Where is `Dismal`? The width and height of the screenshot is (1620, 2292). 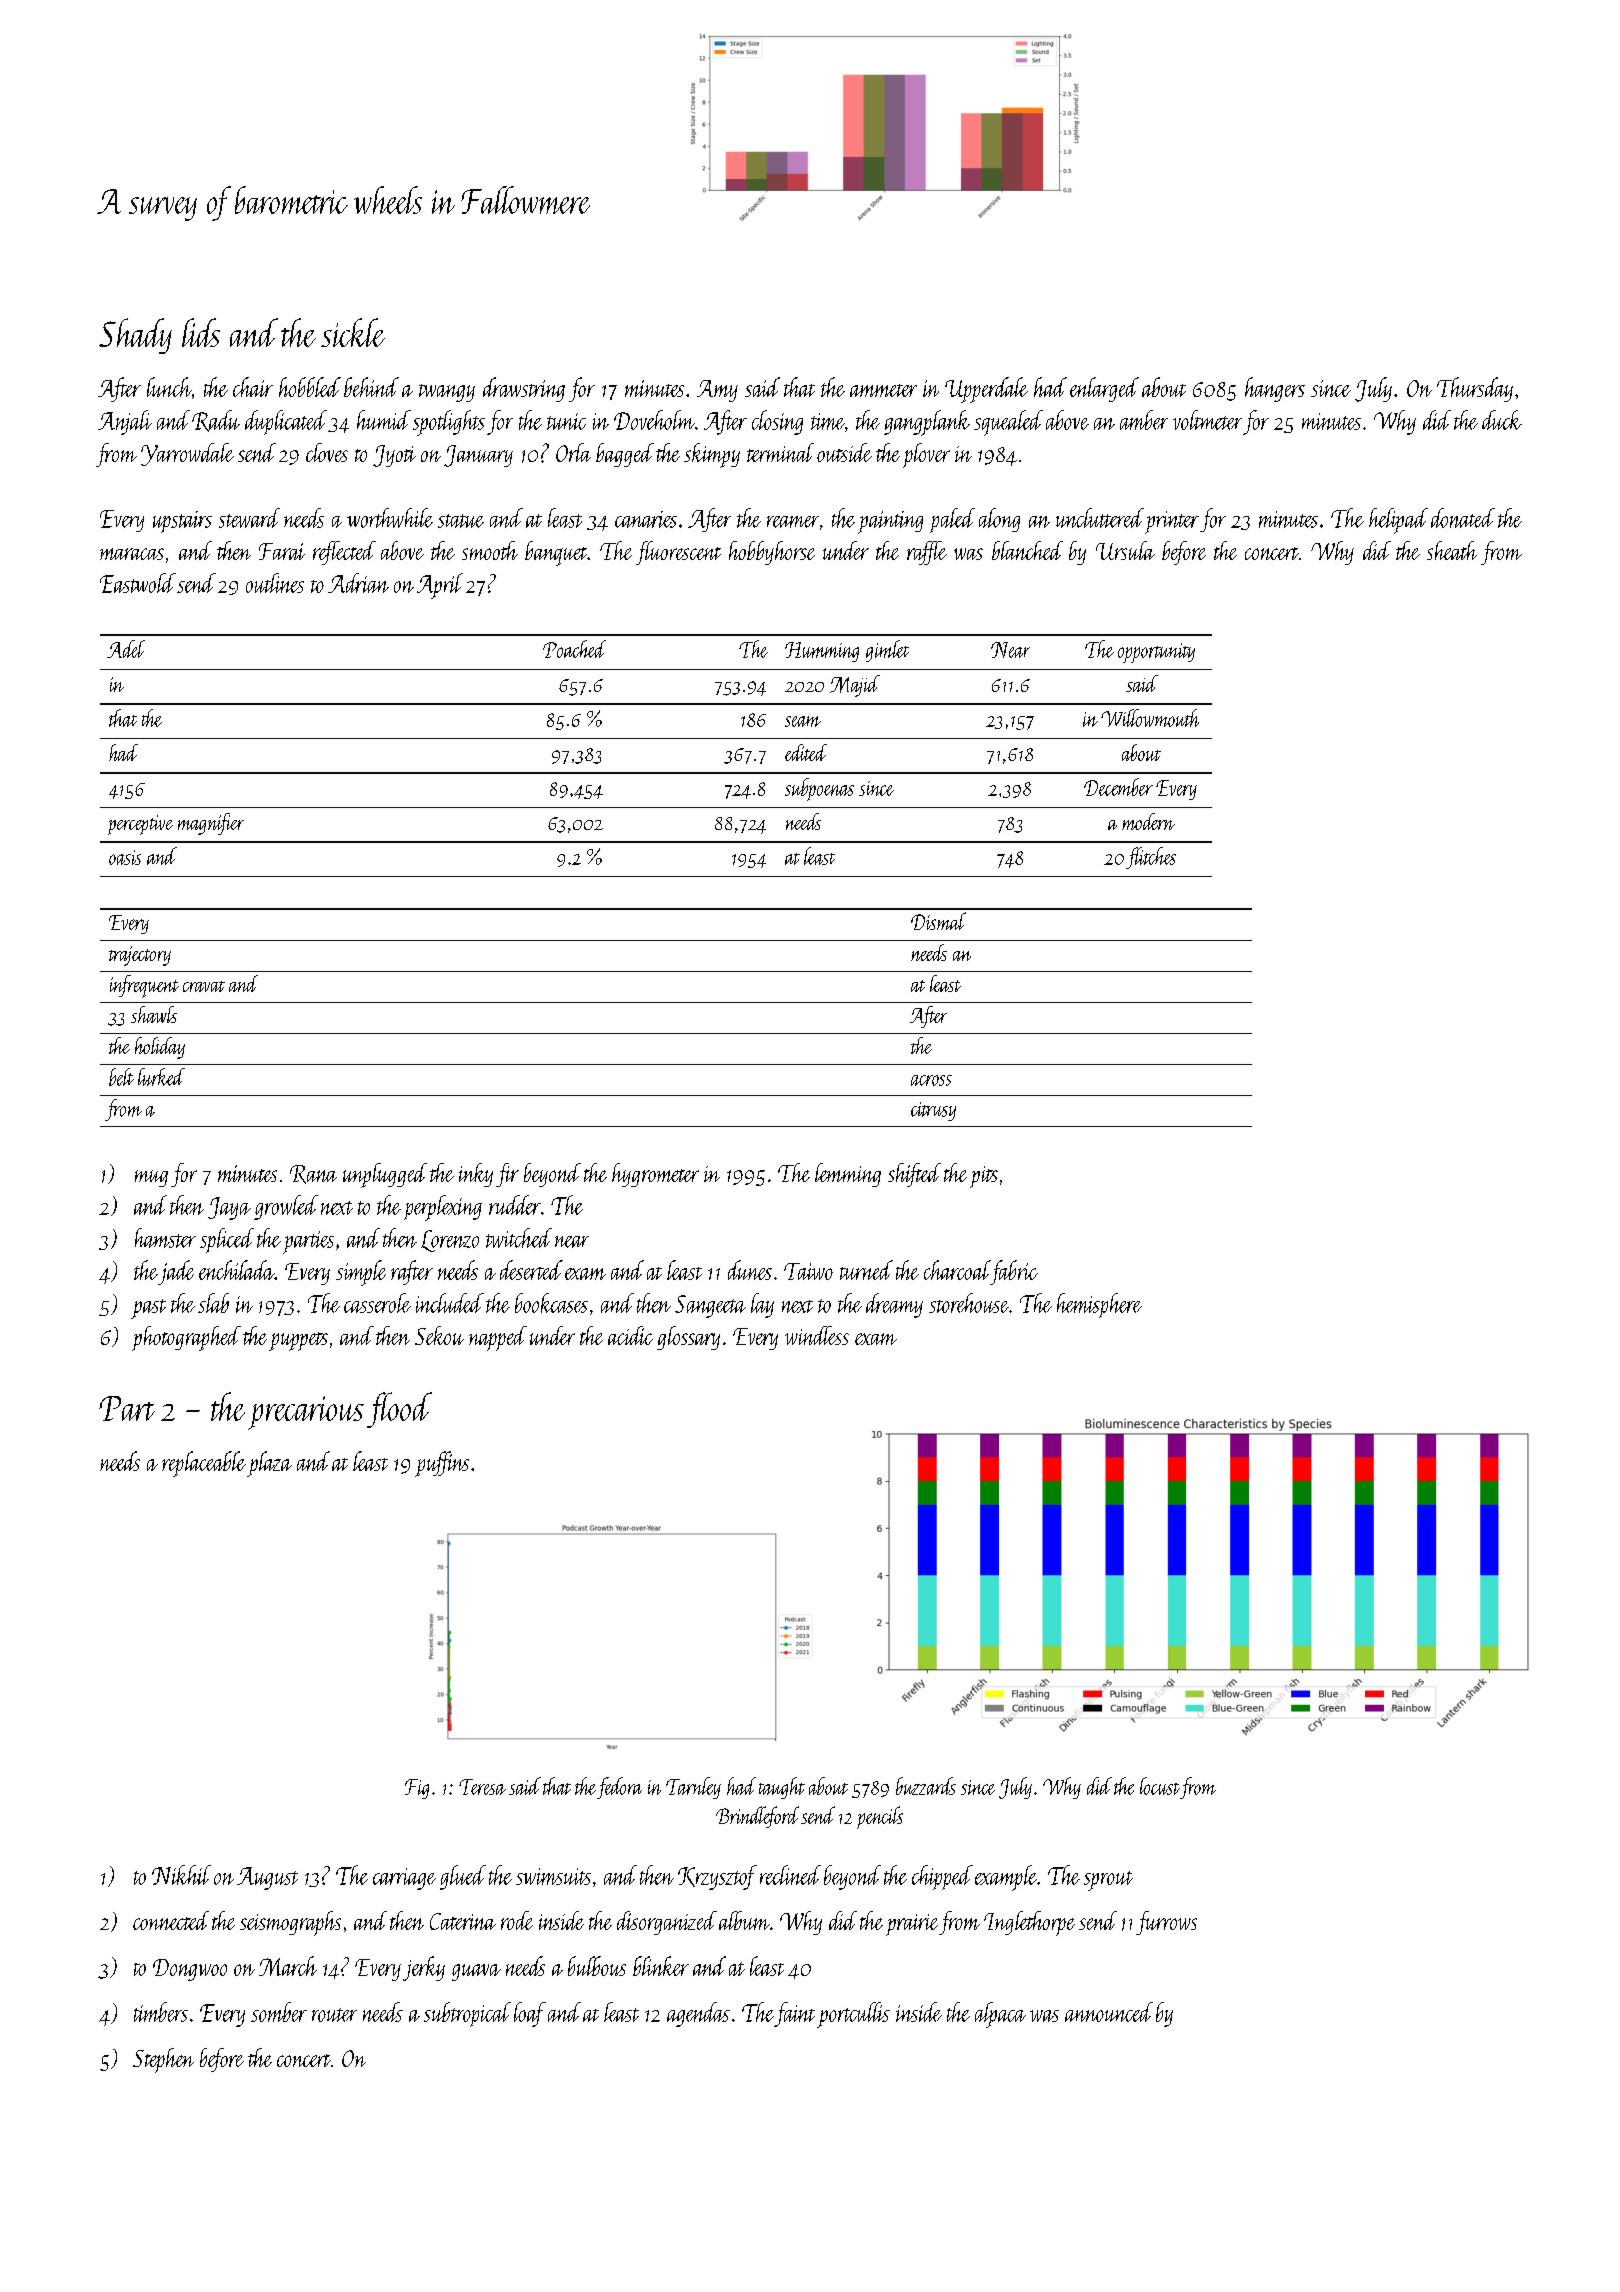 Dismal is located at coordinates (938, 921).
